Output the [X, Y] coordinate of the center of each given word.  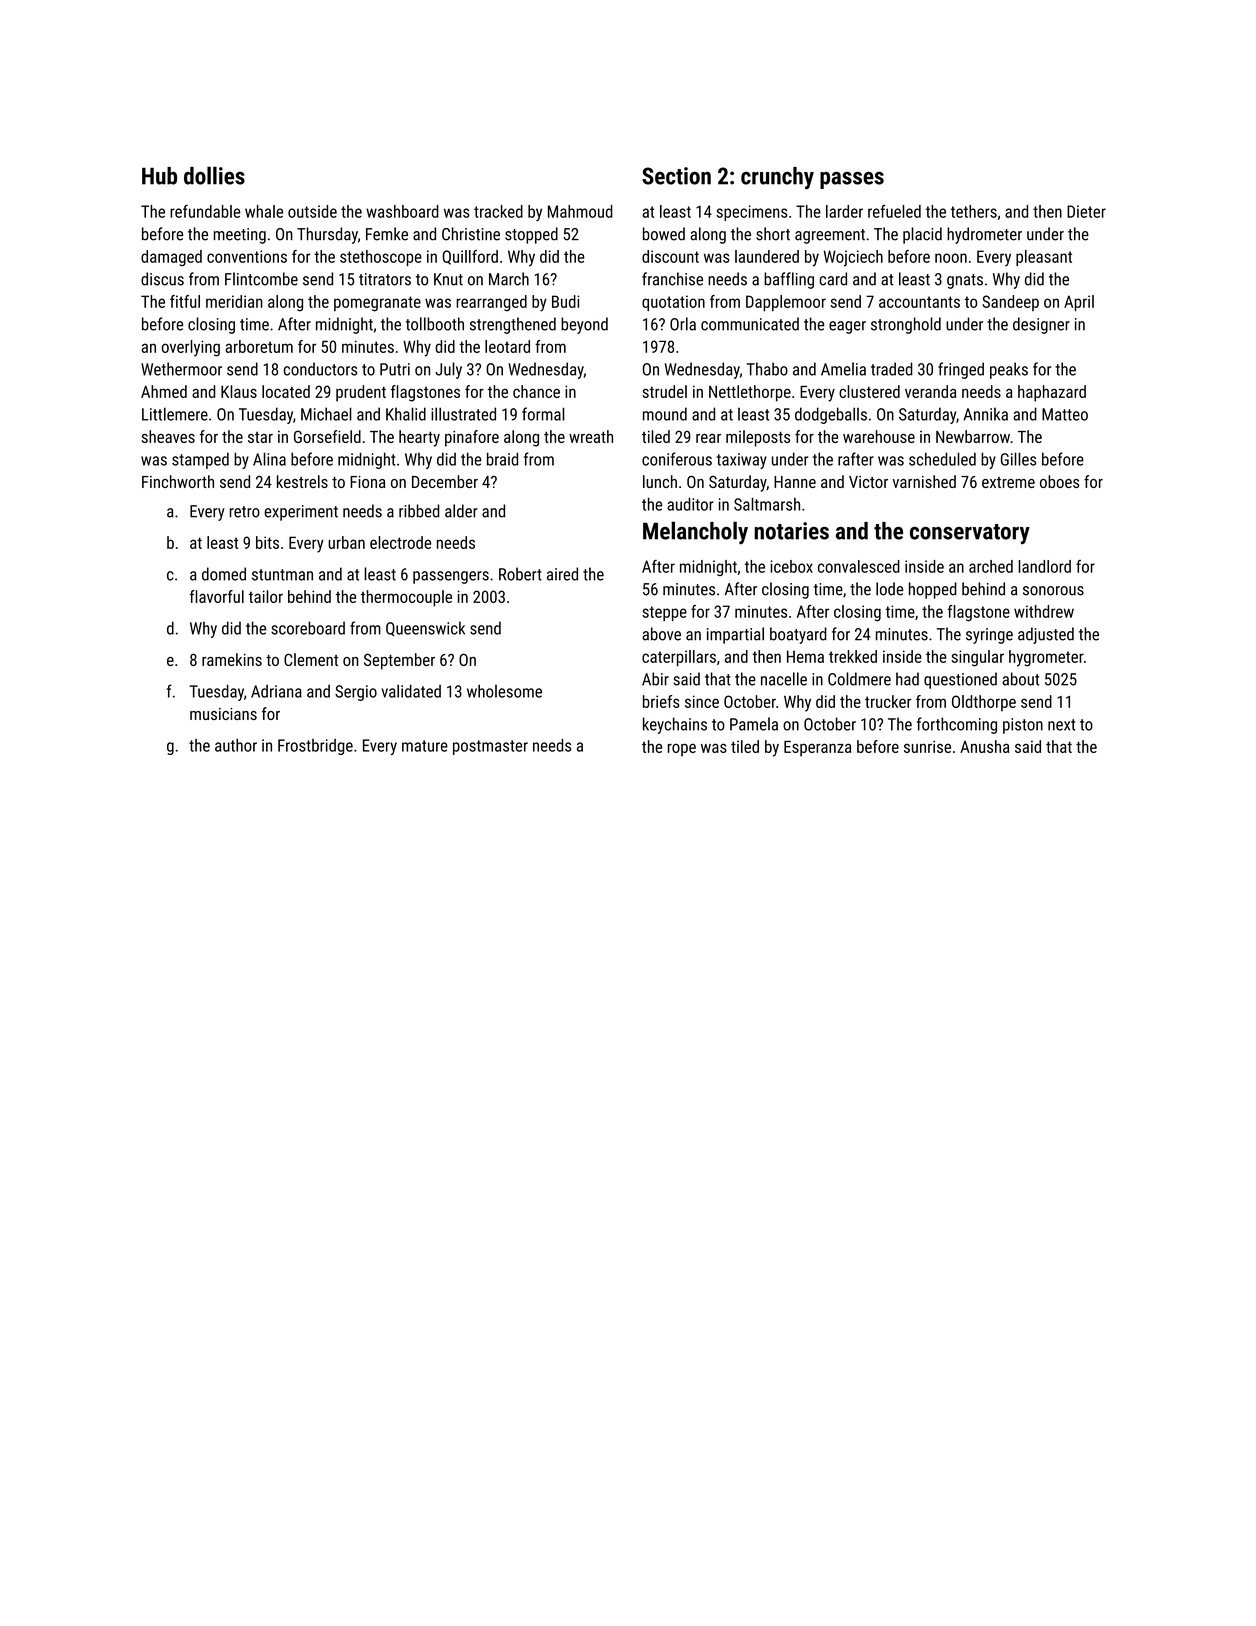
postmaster [490, 747]
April [1079, 303]
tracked [498, 211]
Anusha [984, 746]
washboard [402, 211]
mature [425, 746]
